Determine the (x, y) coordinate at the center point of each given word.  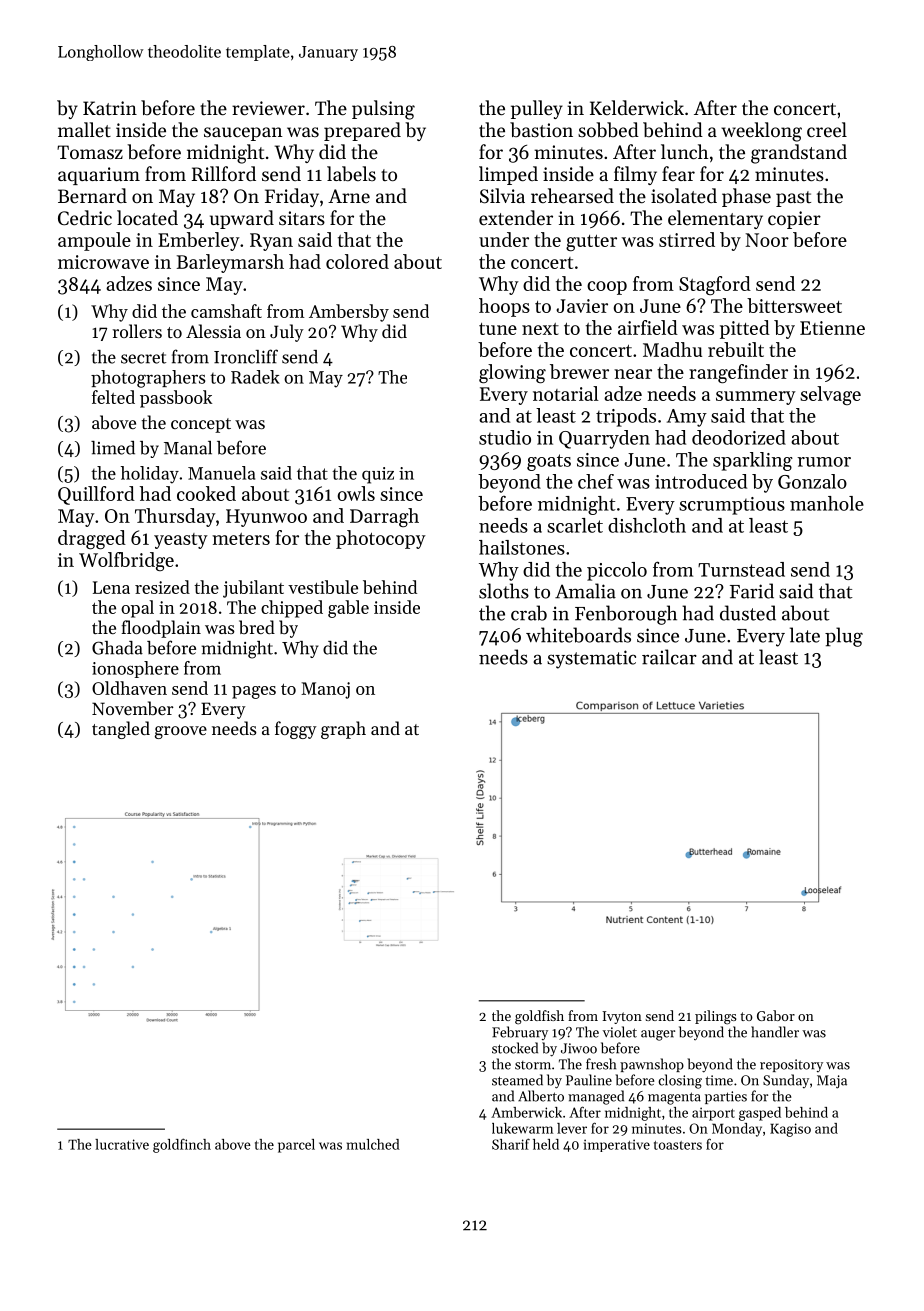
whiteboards (578, 635)
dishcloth (647, 525)
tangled (121, 730)
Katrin (110, 108)
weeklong (761, 132)
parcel (296, 1146)
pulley (537, 109)
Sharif (511, 1144)
